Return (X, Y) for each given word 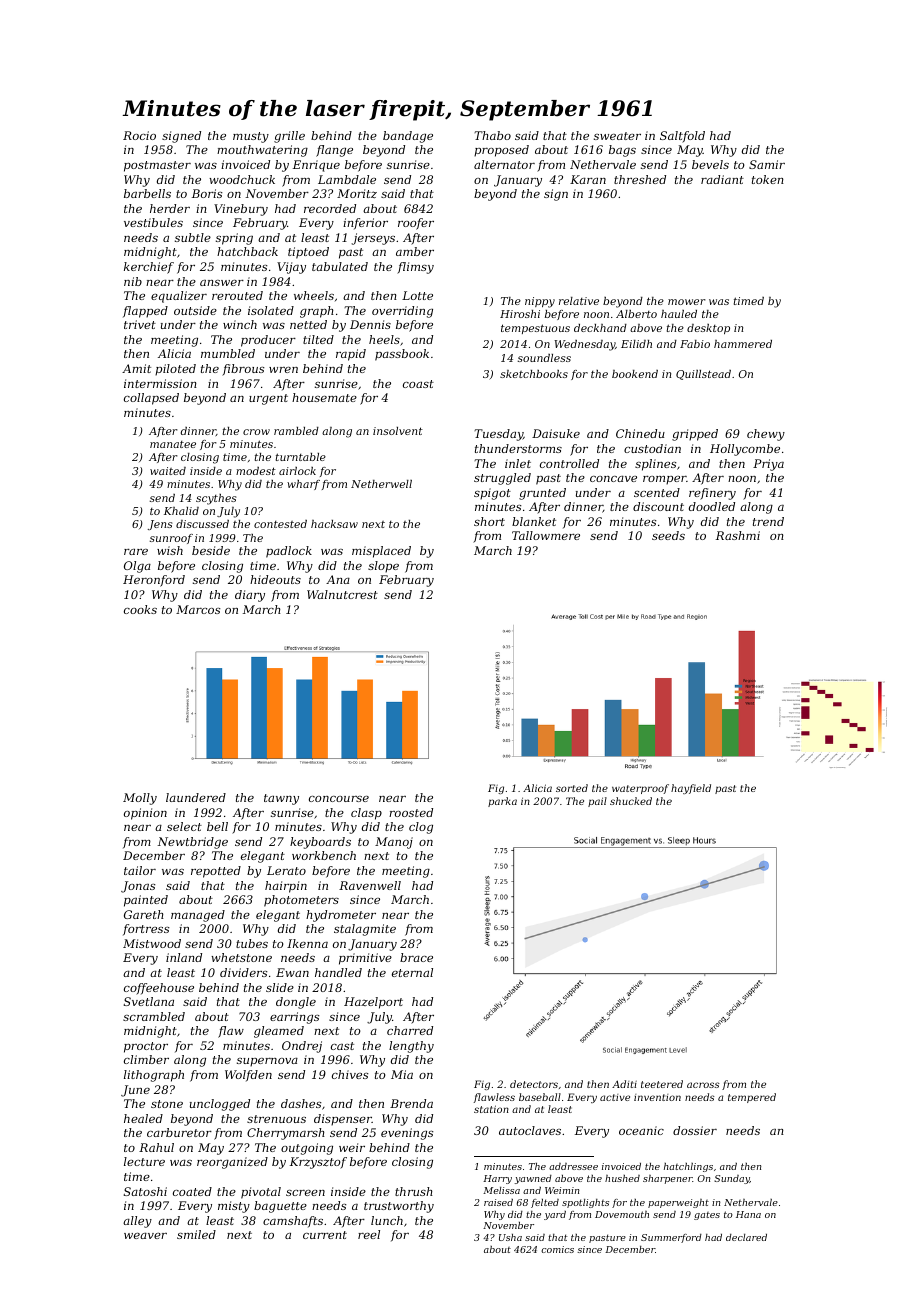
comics (557, 1249)
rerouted (237, 295)
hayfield (691, 789)
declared (746, 1237)
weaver (145, 1236)
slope (383, 567)
